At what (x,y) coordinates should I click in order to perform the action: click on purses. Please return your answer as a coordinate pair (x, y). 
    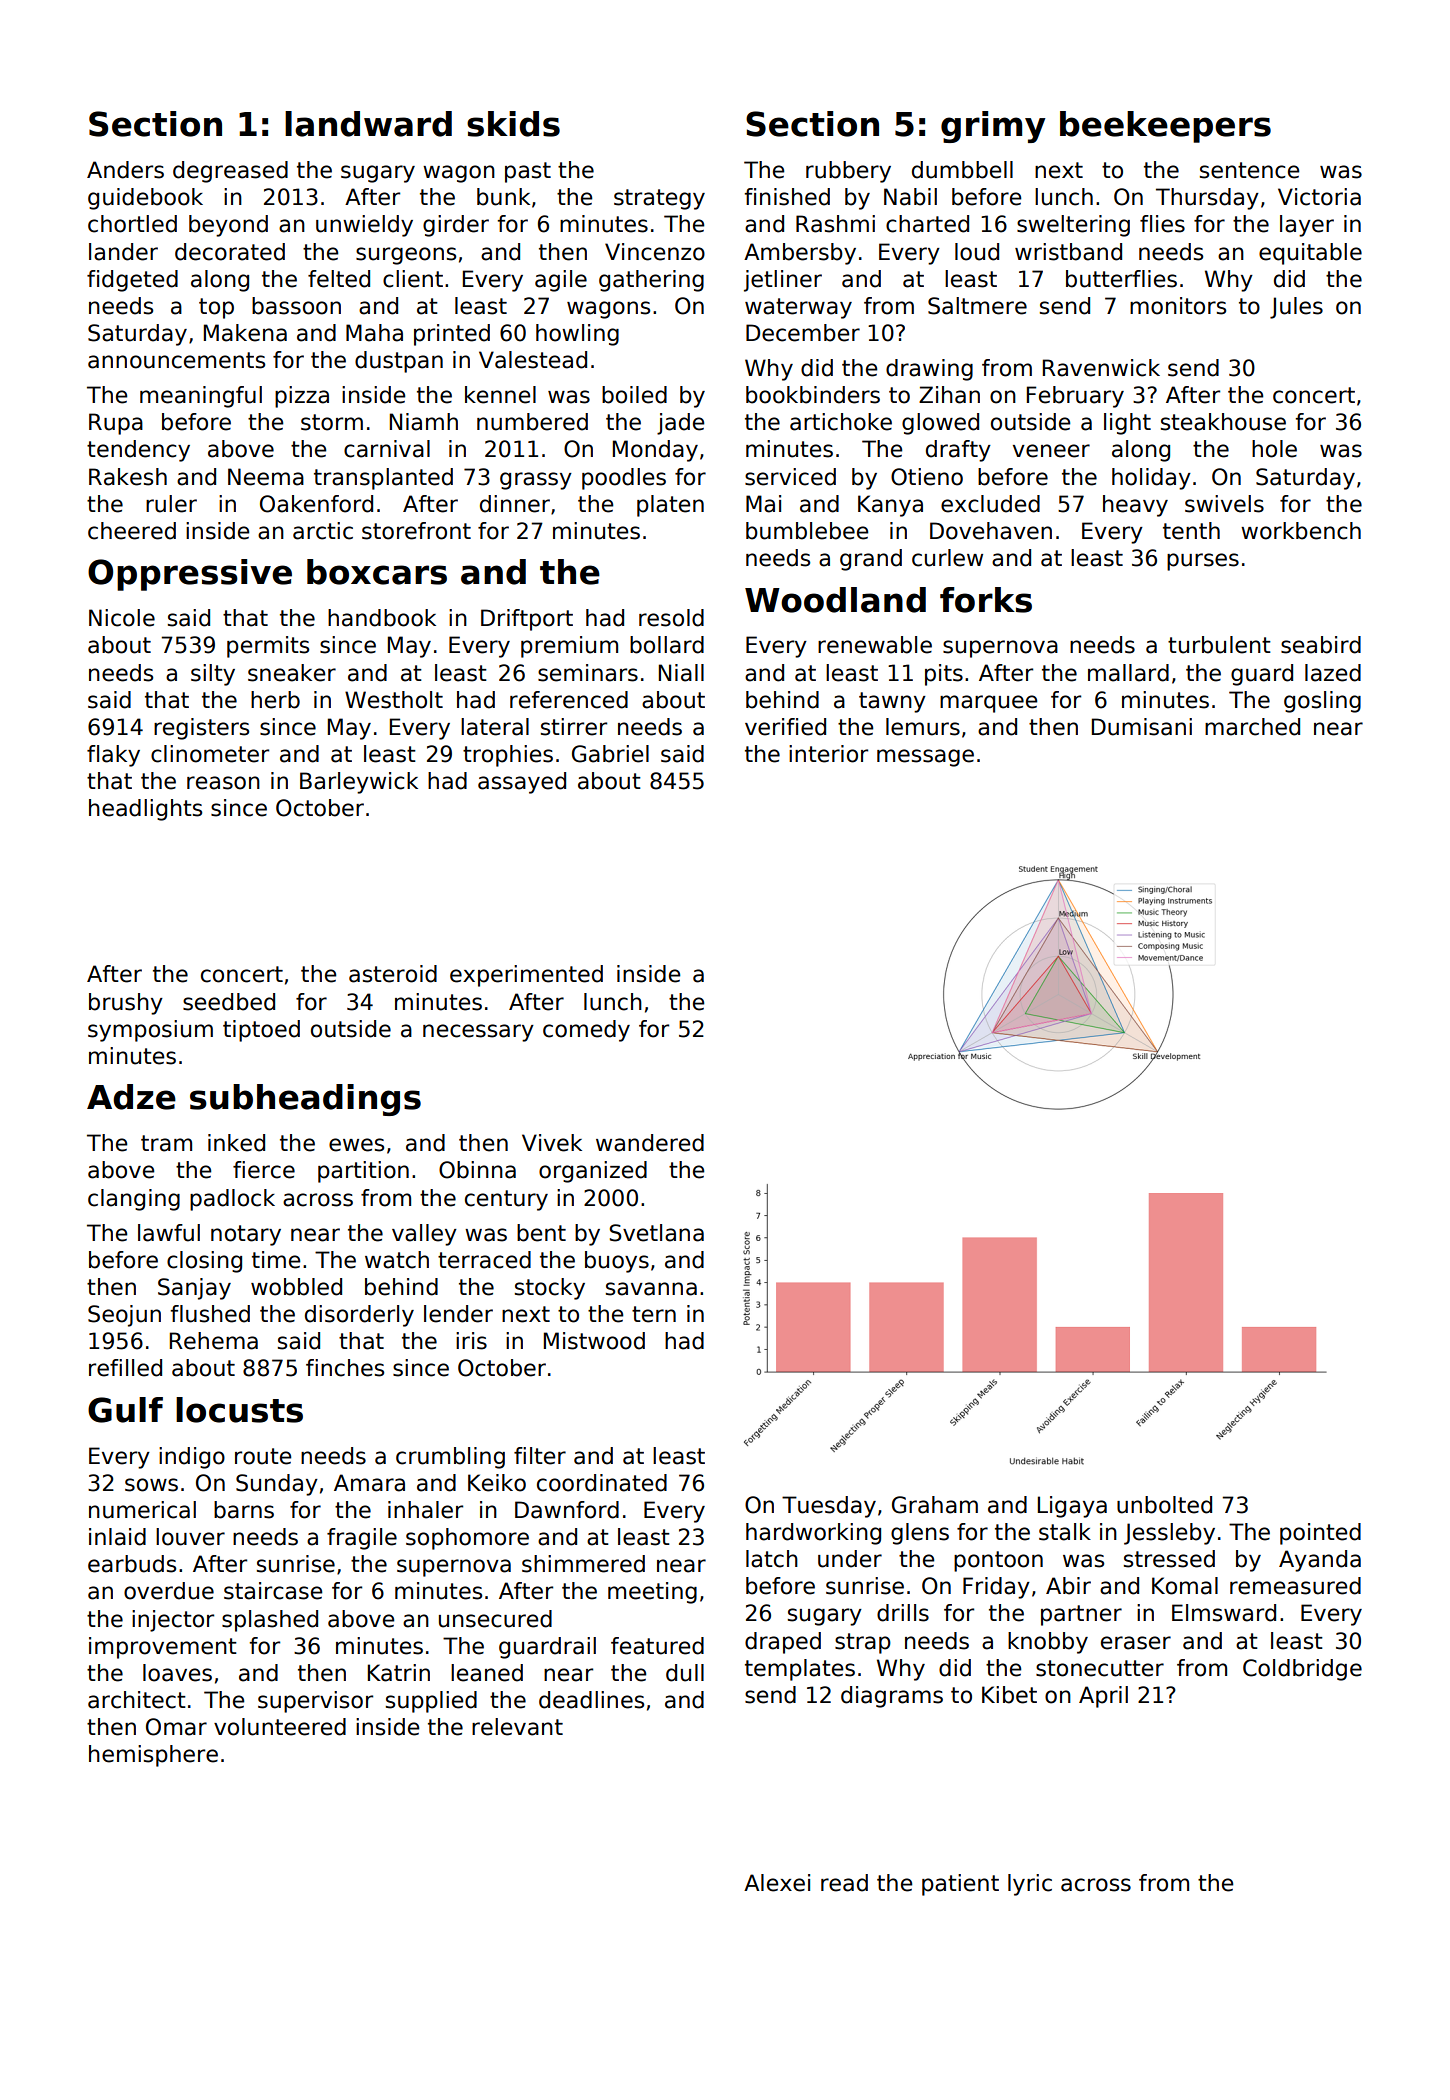
    Looking at the image, I should click on (1203, 562).
